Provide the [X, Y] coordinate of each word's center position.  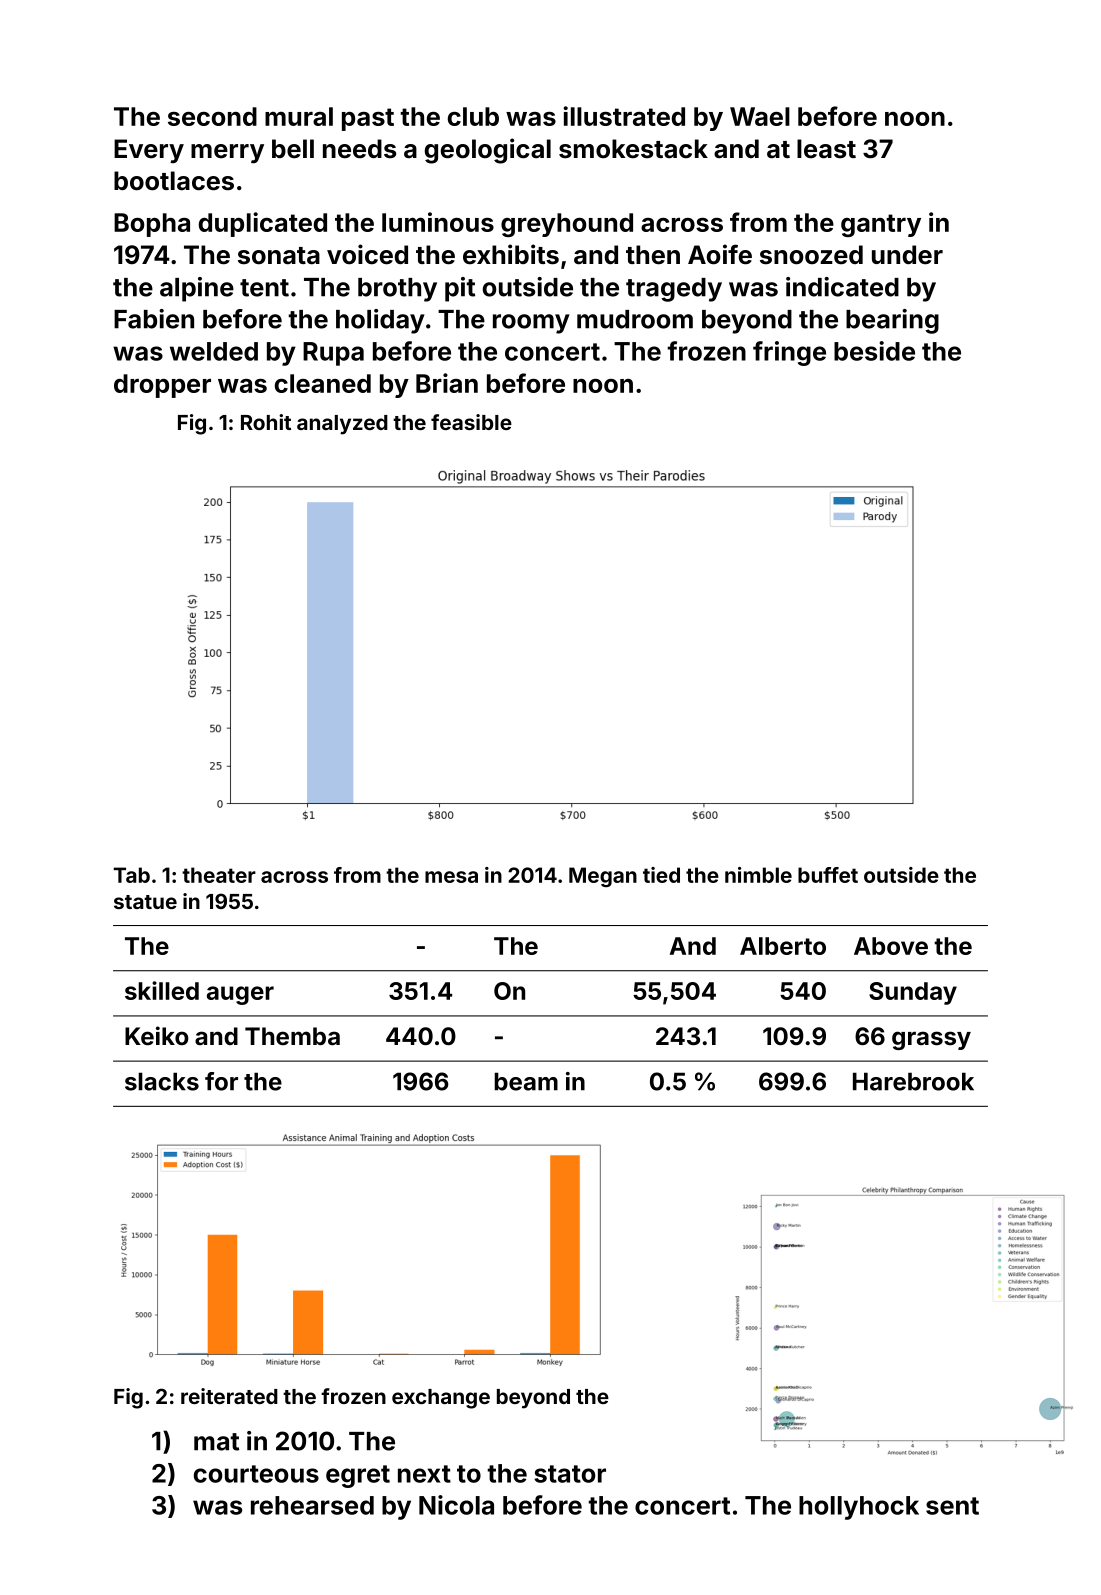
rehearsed [312, 1505]
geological [488, 151]
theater [219, 875]
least [826, 149]
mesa [451, 877]
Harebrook [913, 1081]
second [212, 116]
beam [526, 1081]
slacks [162, 1081]
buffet [828, 875]
